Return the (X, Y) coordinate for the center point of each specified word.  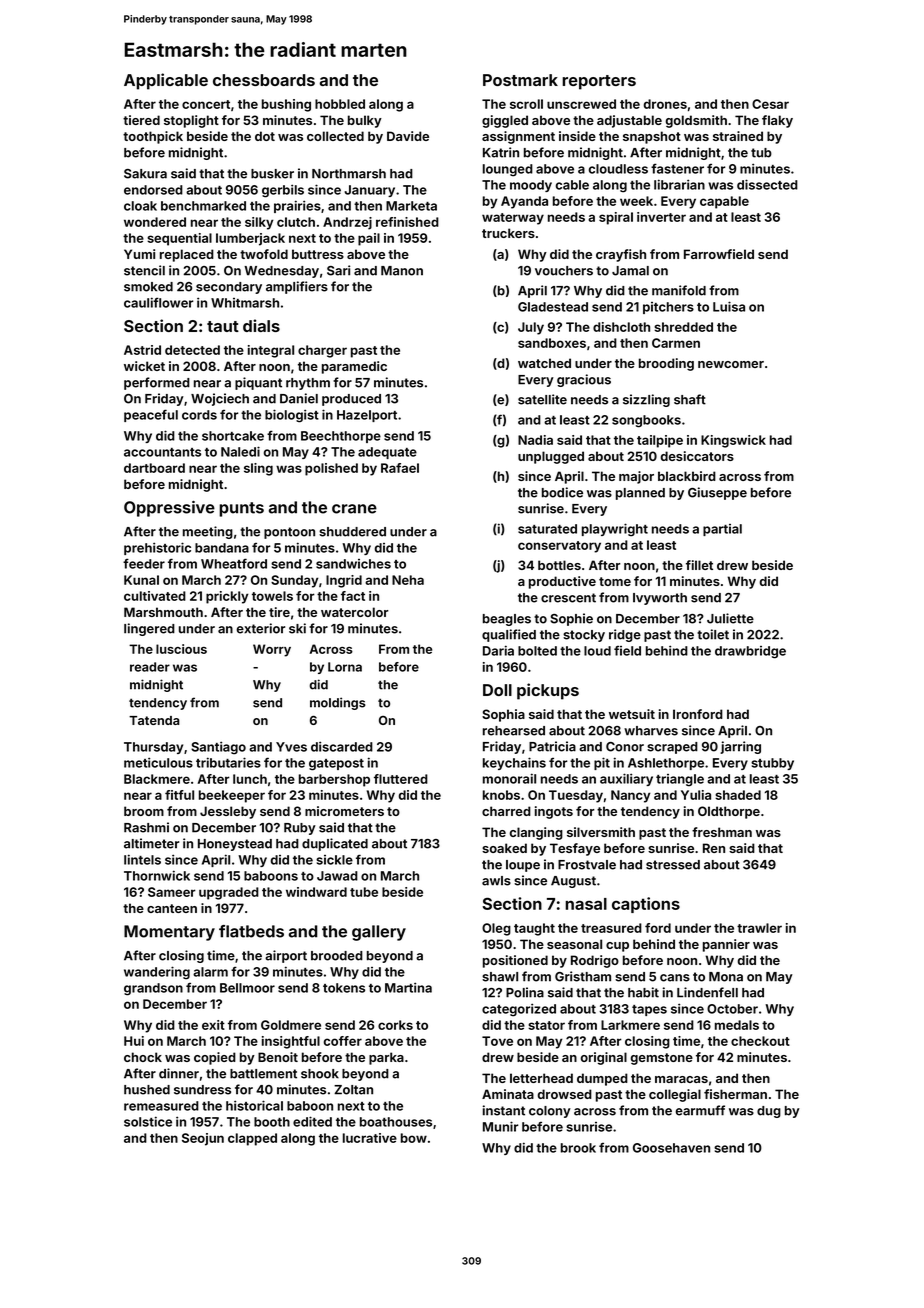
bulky (365, 121)
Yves (291, 747)
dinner (179, 1073)
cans (675, 978)
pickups (548, 691)
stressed (673, 865)
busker (272, 174)
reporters (599, 82)
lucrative (370, 1138)
